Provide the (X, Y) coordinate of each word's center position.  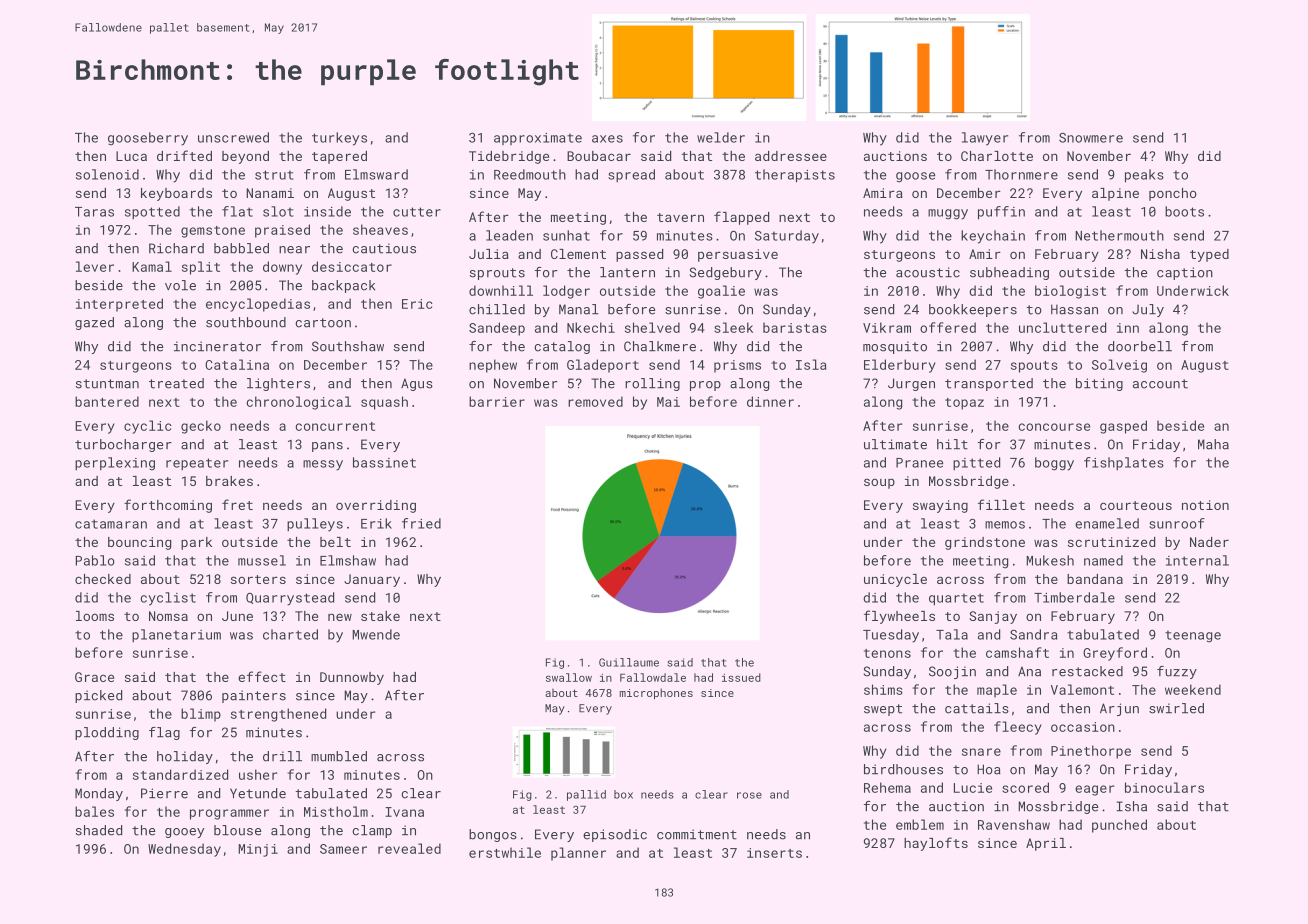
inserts (774, 853)
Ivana (404, 812)
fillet (1001, 504)
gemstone (213, 232)
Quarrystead (290, 599)
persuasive (738, 255)
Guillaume (629, 662)
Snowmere (1091, 138)
